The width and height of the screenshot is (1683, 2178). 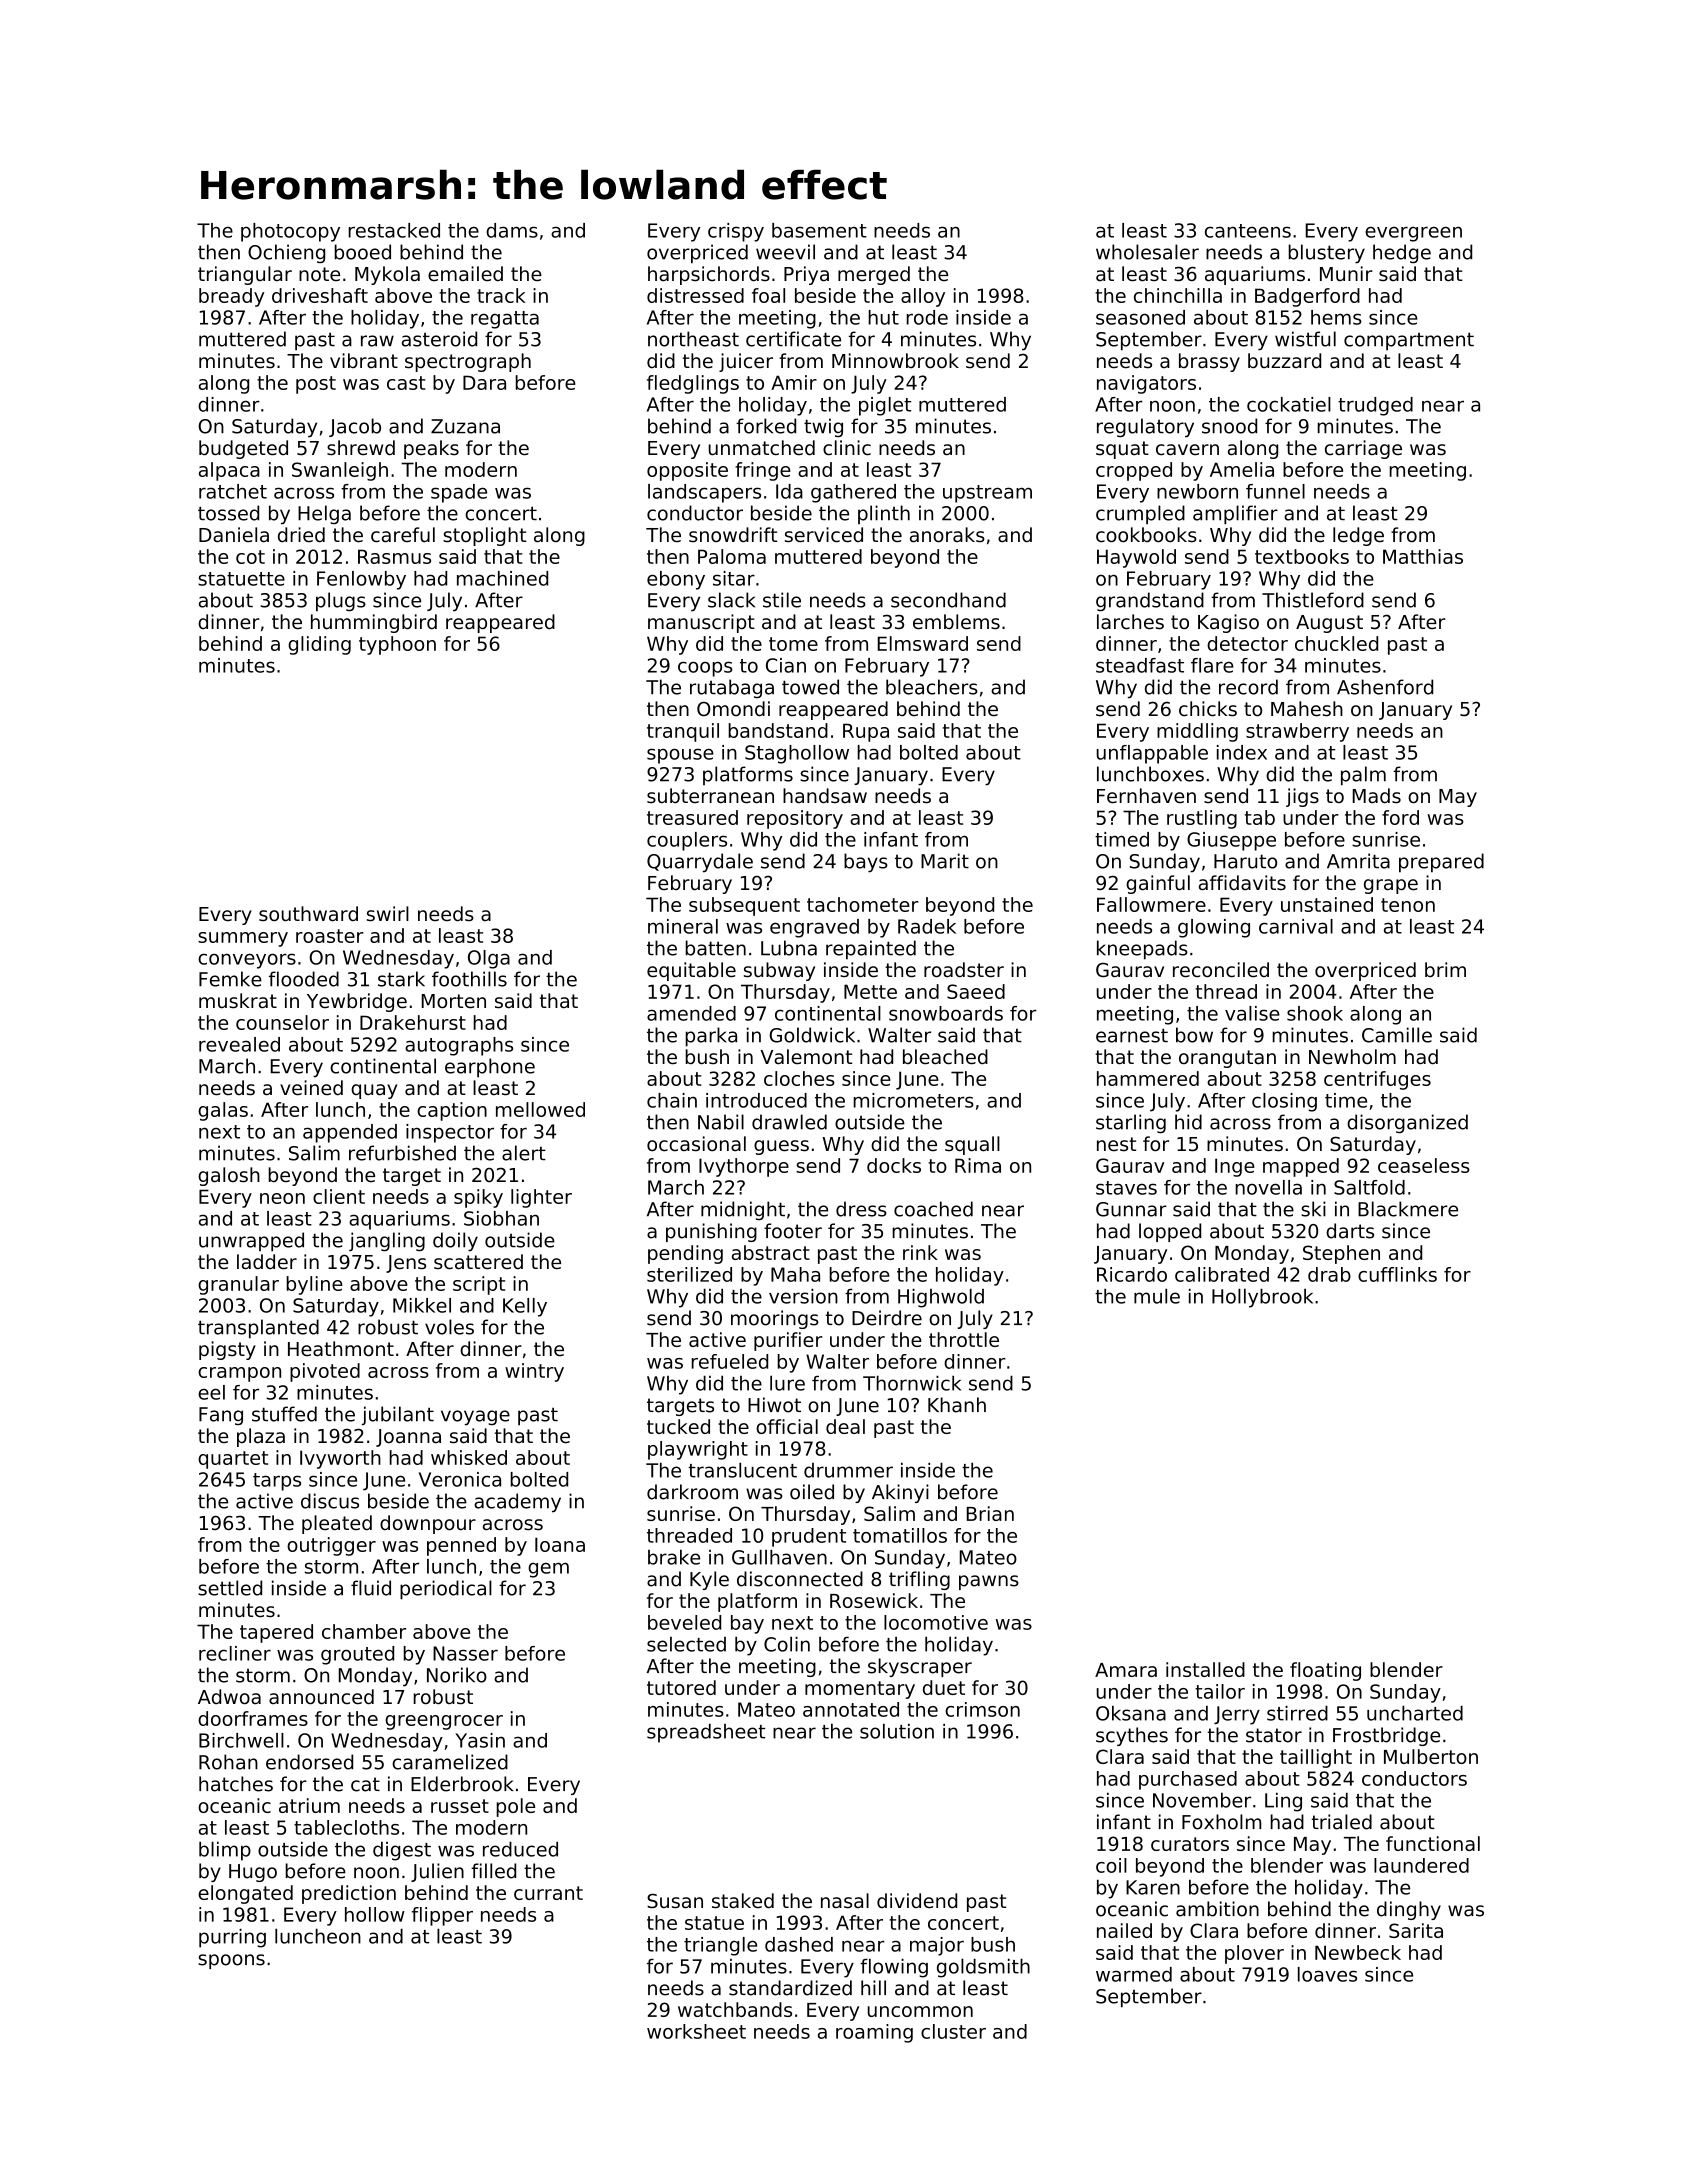 I want to click on midnight, so click(x=743, y=1210).
